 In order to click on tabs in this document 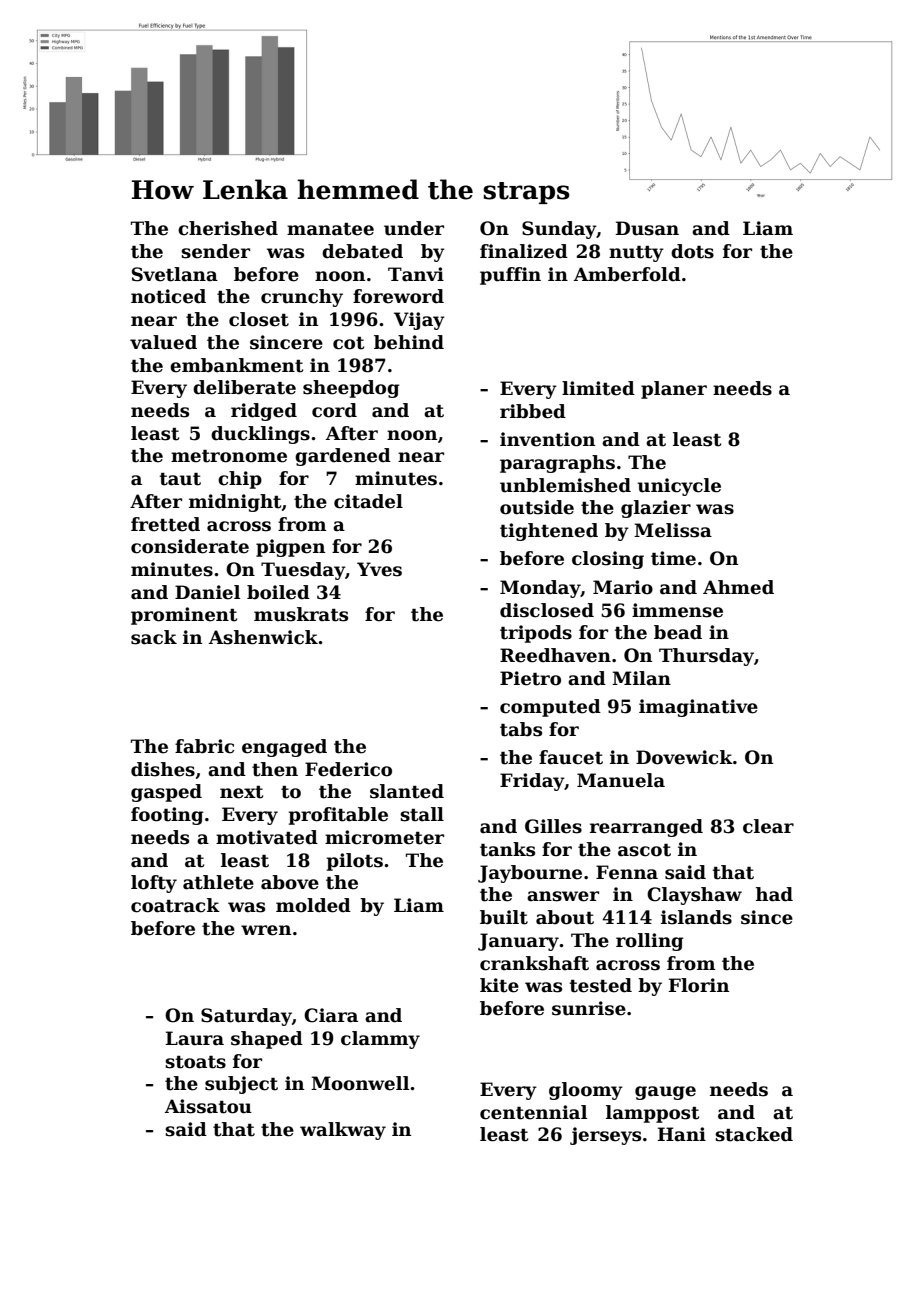, I will do `click(521, 729)`.
